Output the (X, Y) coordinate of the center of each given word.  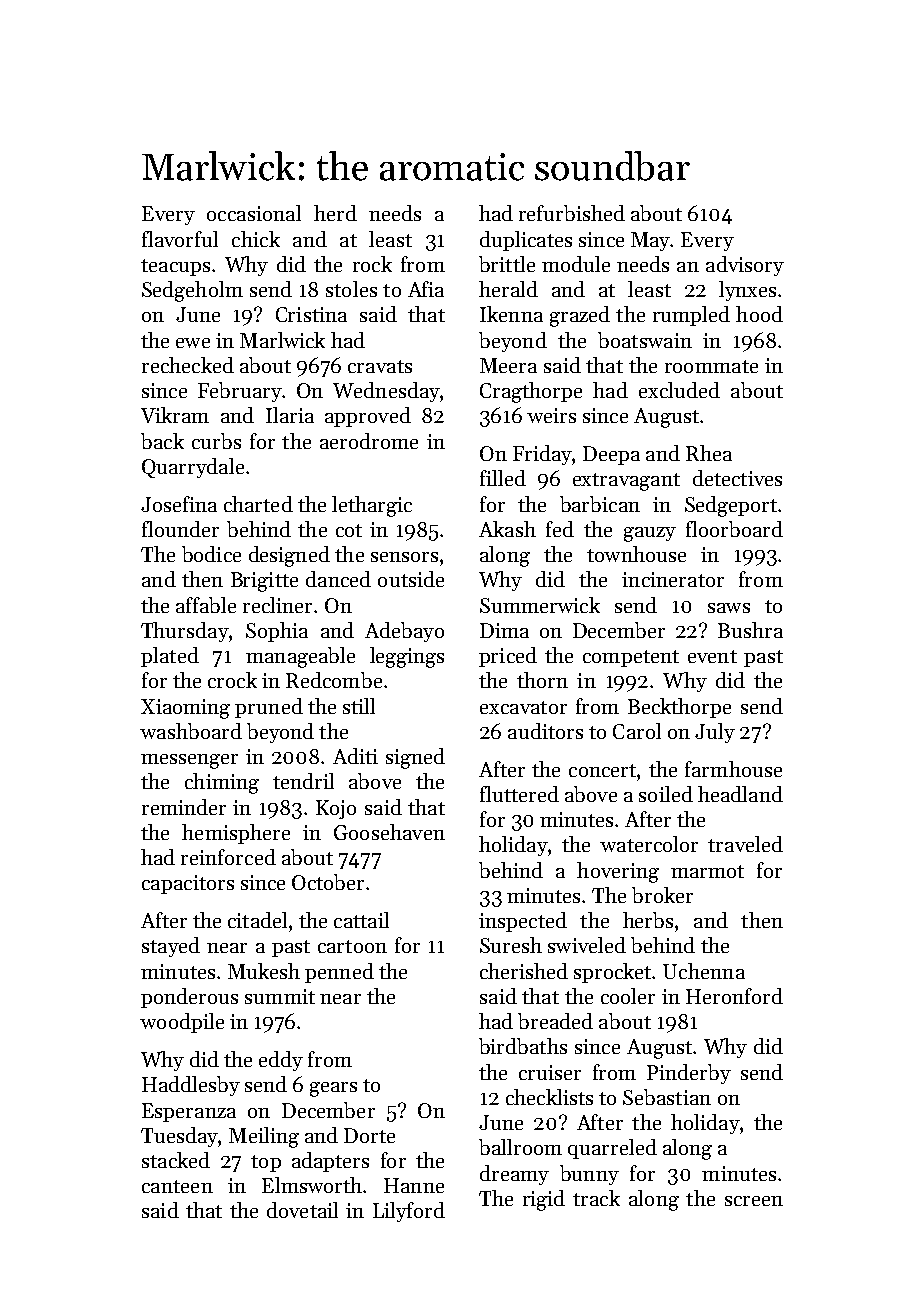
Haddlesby (191, 1086)
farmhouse (733, 769)
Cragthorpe (531, 392)
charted (258, 504)
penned (339, 973)
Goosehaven (389, 832)
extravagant (626, 482)
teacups (175, 267)
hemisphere (236, 834)
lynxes (747, 291)
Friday (542, 455)
